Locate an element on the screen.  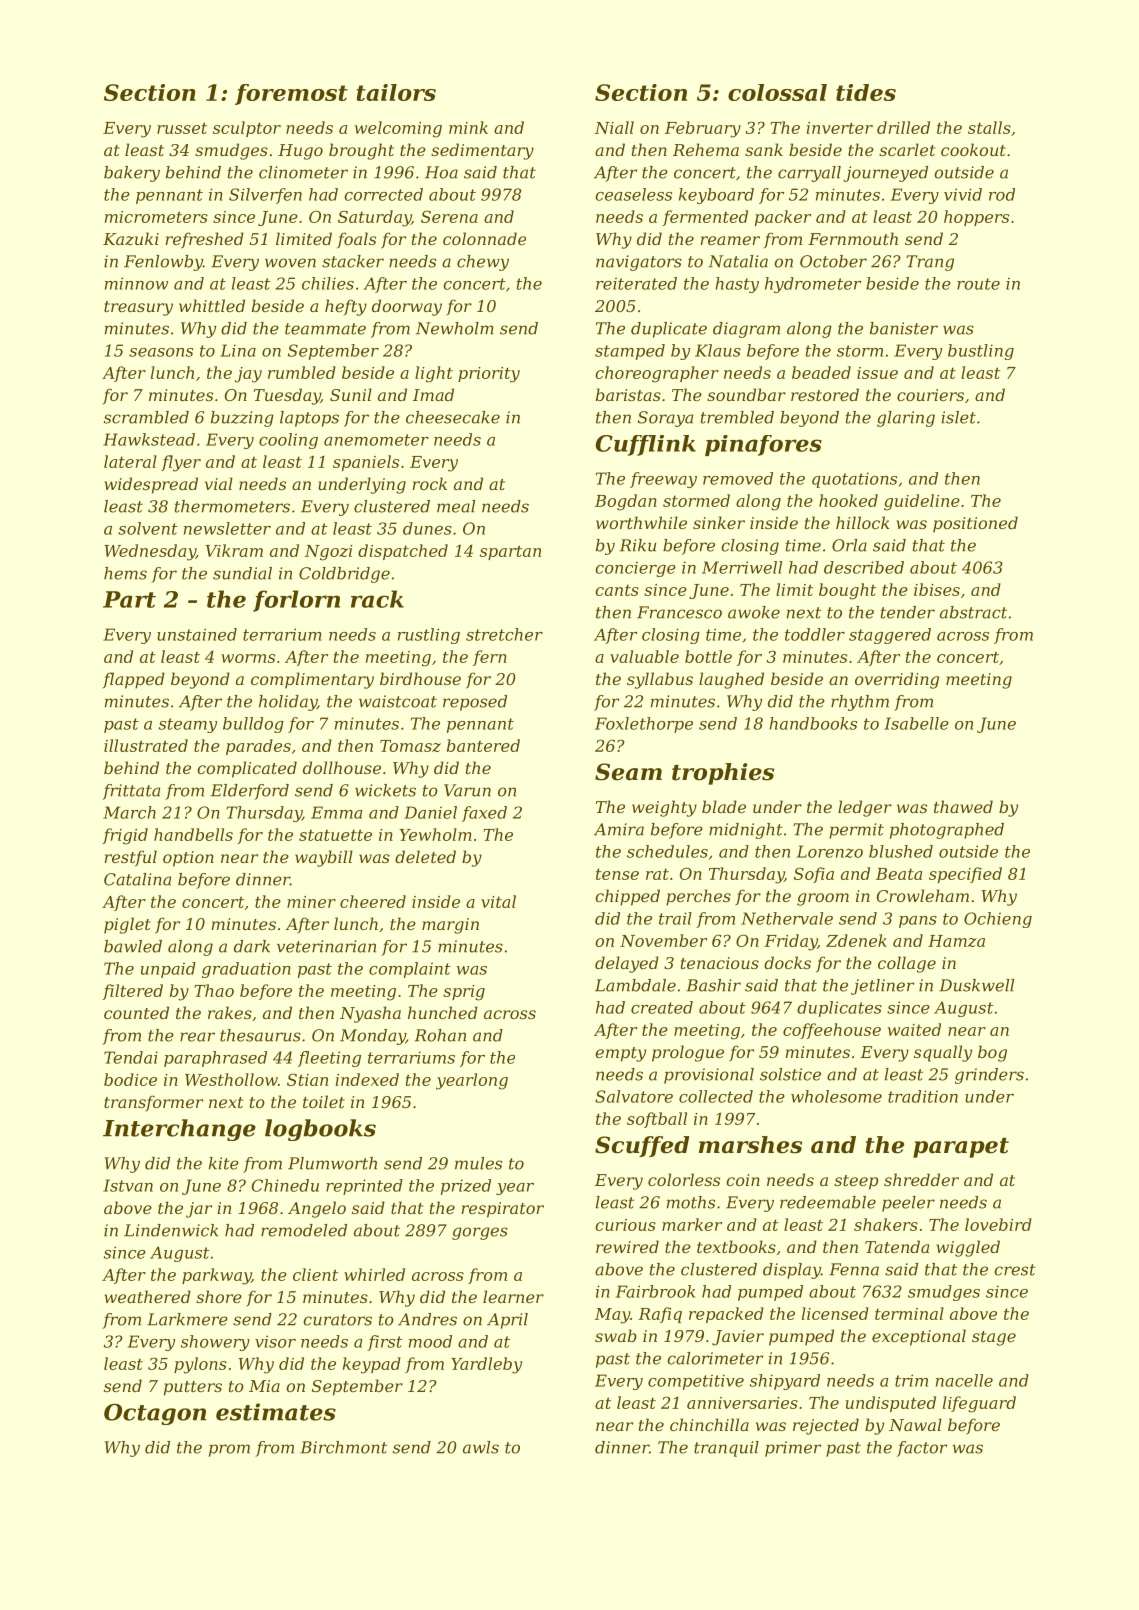
tides is located at coordinates (866, 92).
